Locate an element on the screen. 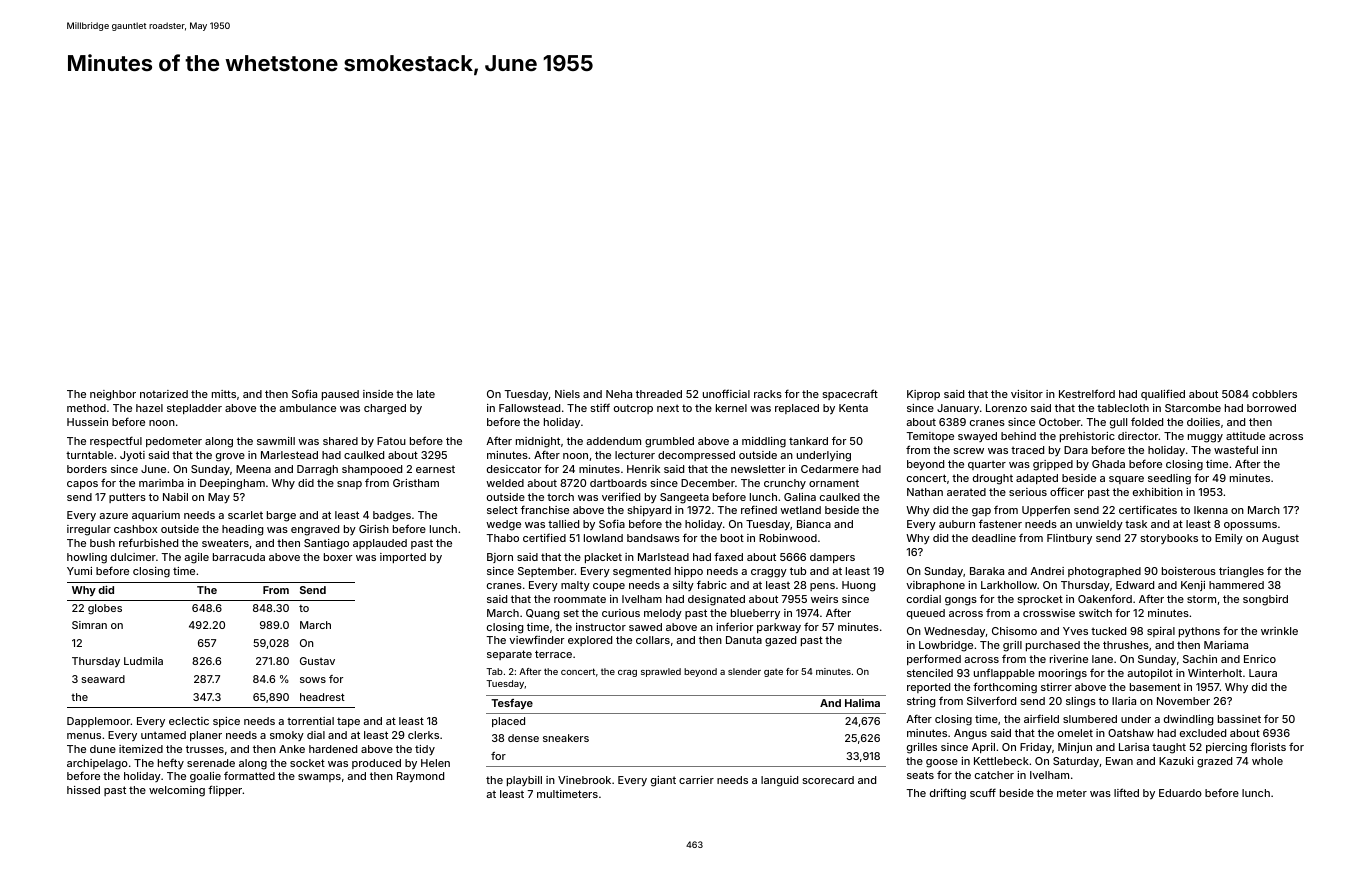 This screenshot has height=887, width=1372. Robinwood is located at coordinates (788, 538).
